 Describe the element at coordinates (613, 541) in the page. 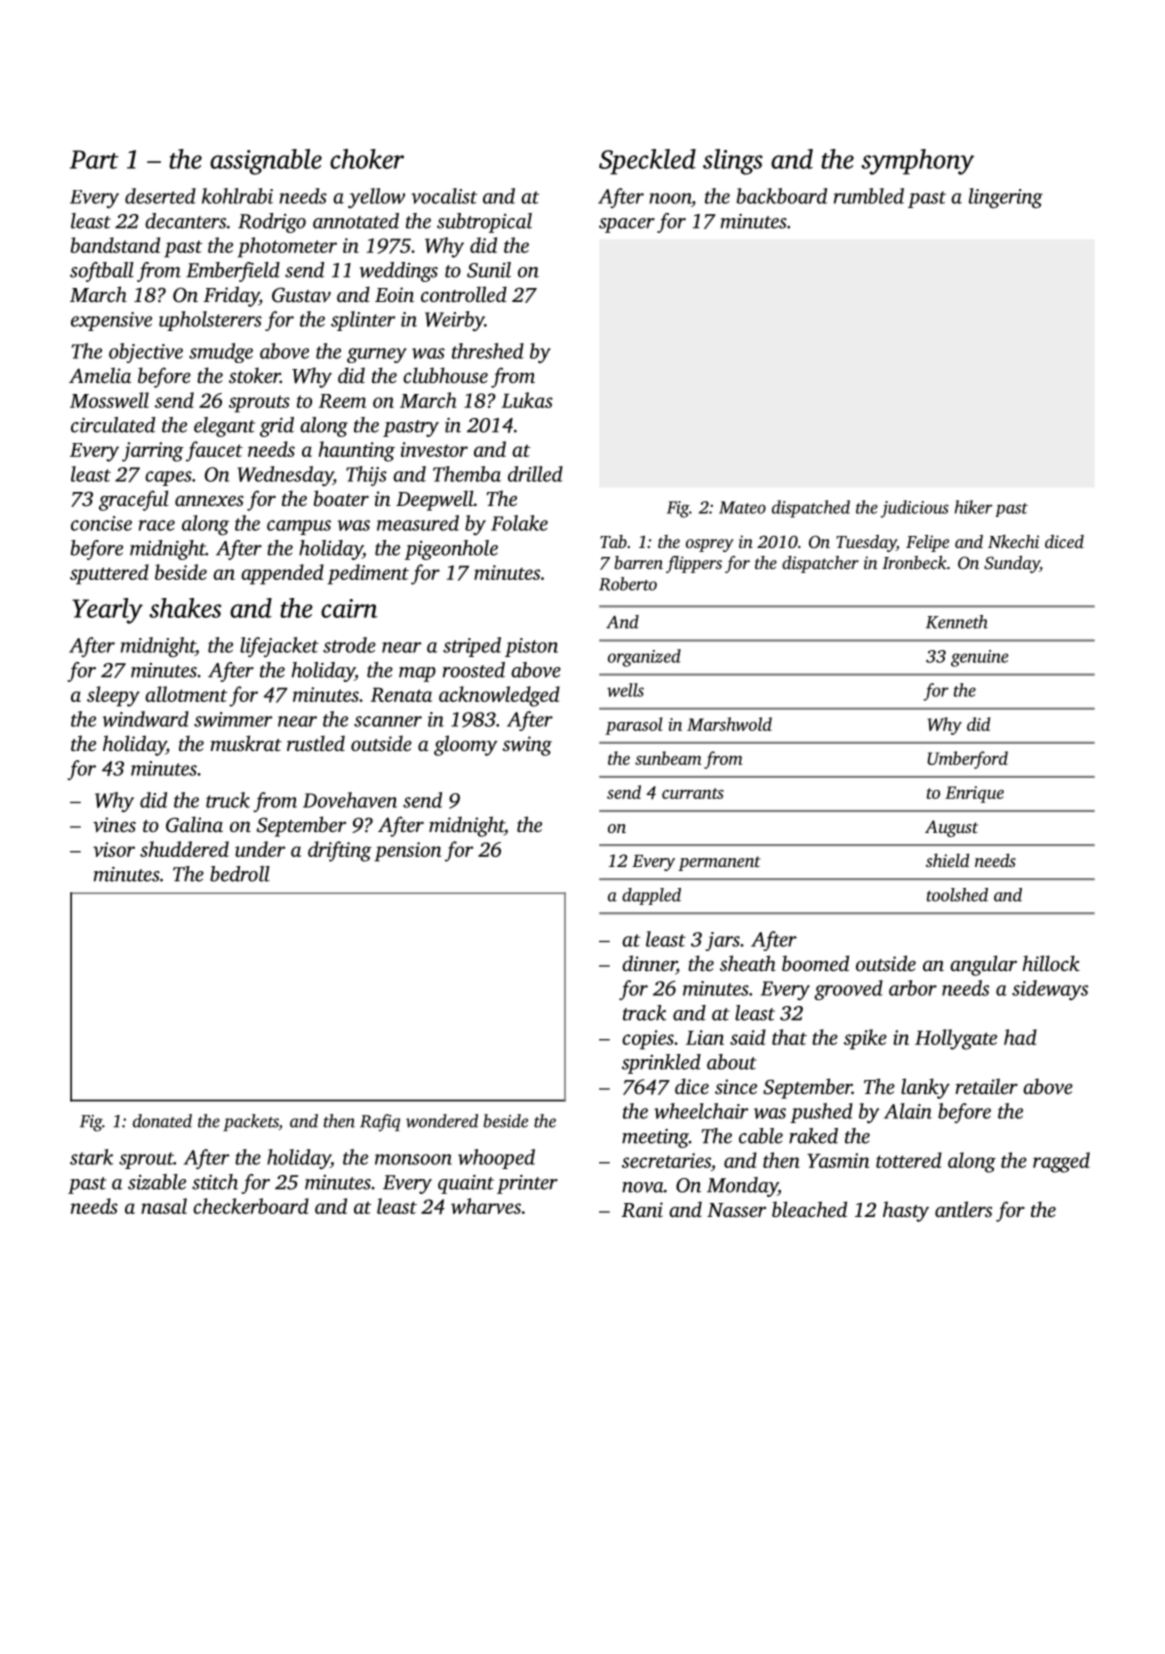

I see `Tab` at that location.
